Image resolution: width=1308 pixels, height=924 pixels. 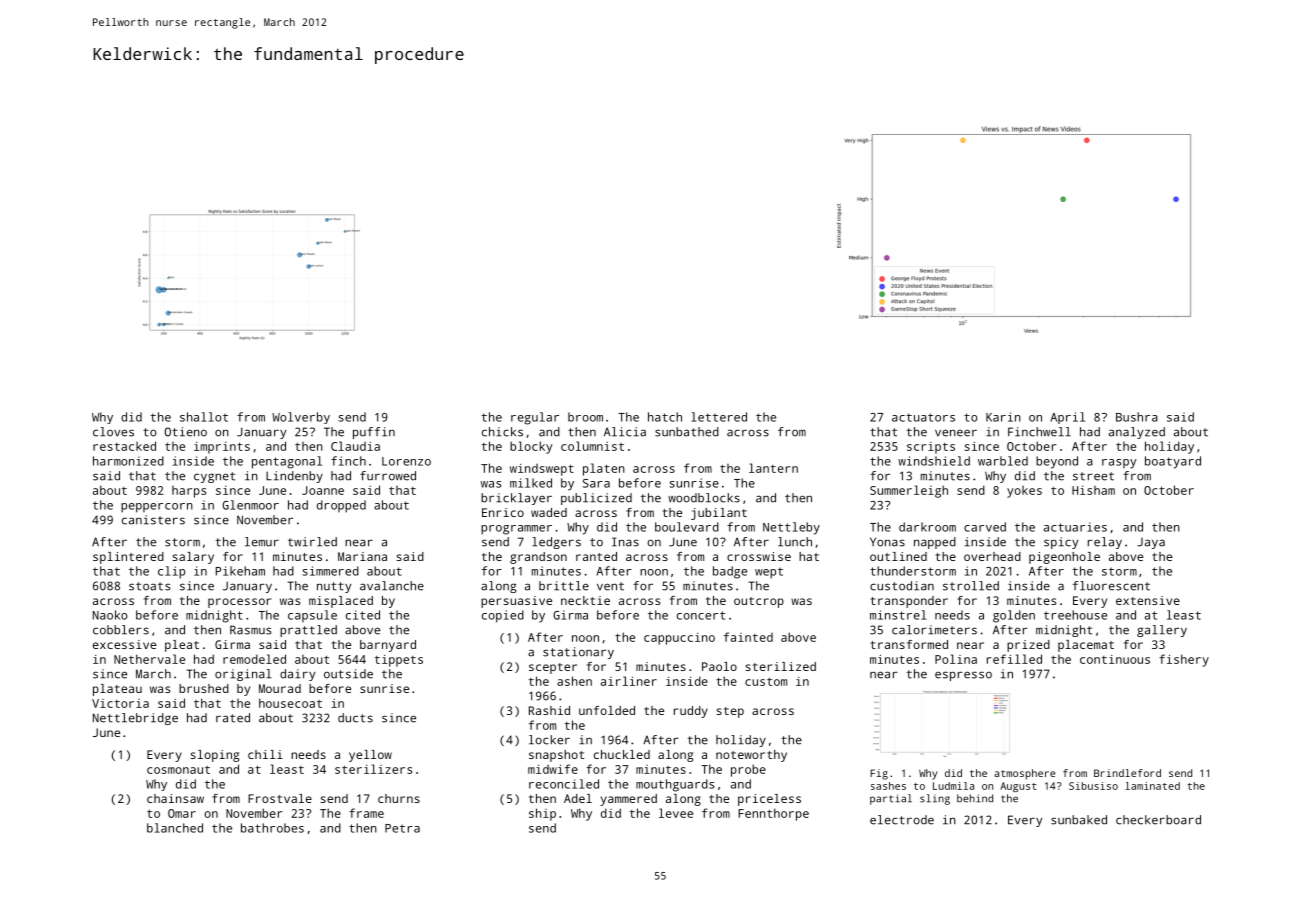 I want to click on Petra, so click(x=402, y=828).
